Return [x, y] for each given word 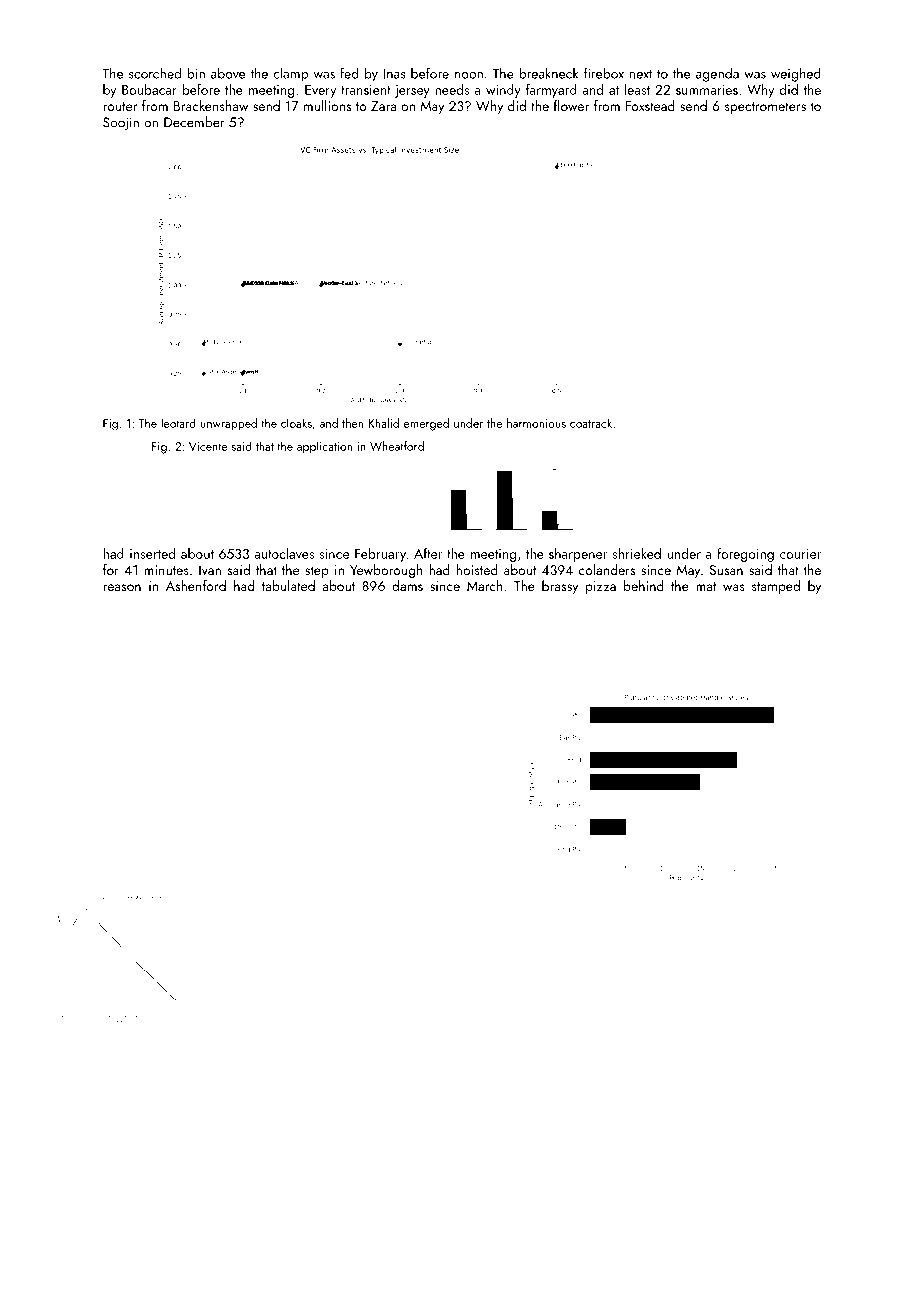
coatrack [591, 423]
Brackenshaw [211, 105]
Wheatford [397, 446]
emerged [426, 424]
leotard [178, 423]
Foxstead [650, 105]
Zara [383, 106]
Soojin [121, 124]
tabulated [288, 585]
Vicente [208, 446]
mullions [327, 105]
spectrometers [765, 108]
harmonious [536, 423]
